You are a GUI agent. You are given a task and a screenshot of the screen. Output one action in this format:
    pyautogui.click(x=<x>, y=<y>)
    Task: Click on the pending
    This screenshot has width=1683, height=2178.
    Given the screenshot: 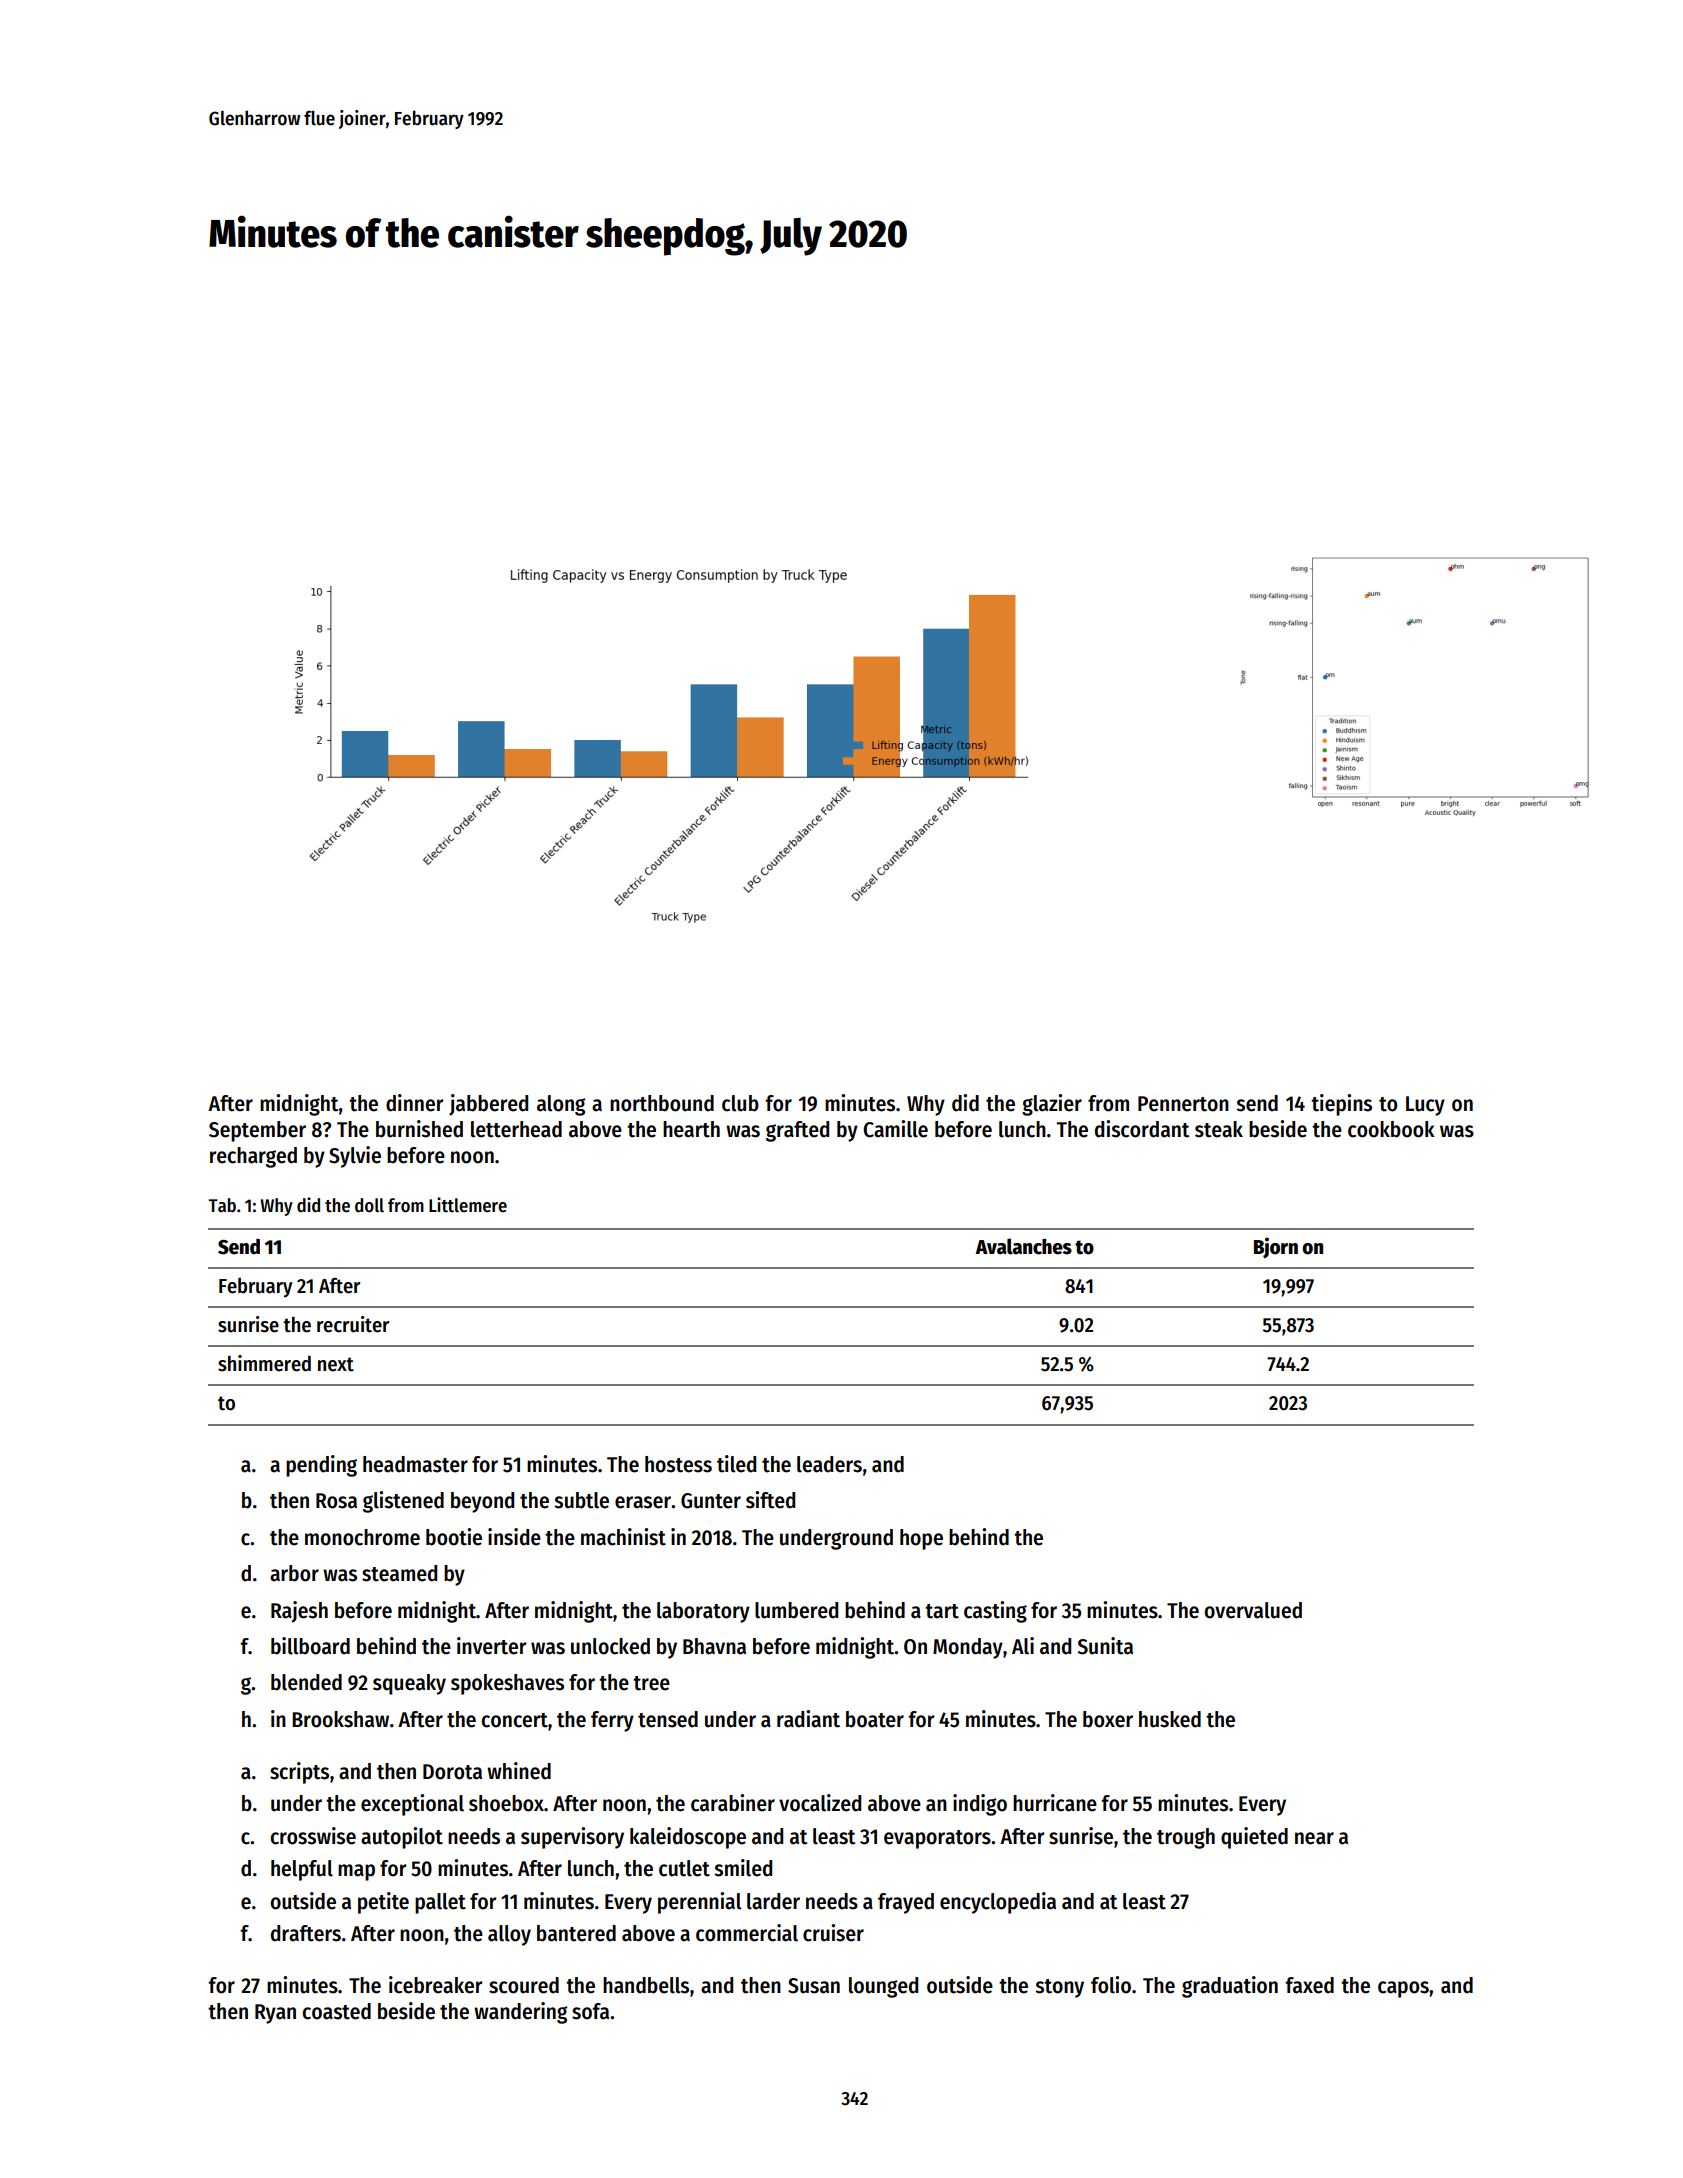 What is the action you would take?
    pyautogui.click(x=321, y=1466)
